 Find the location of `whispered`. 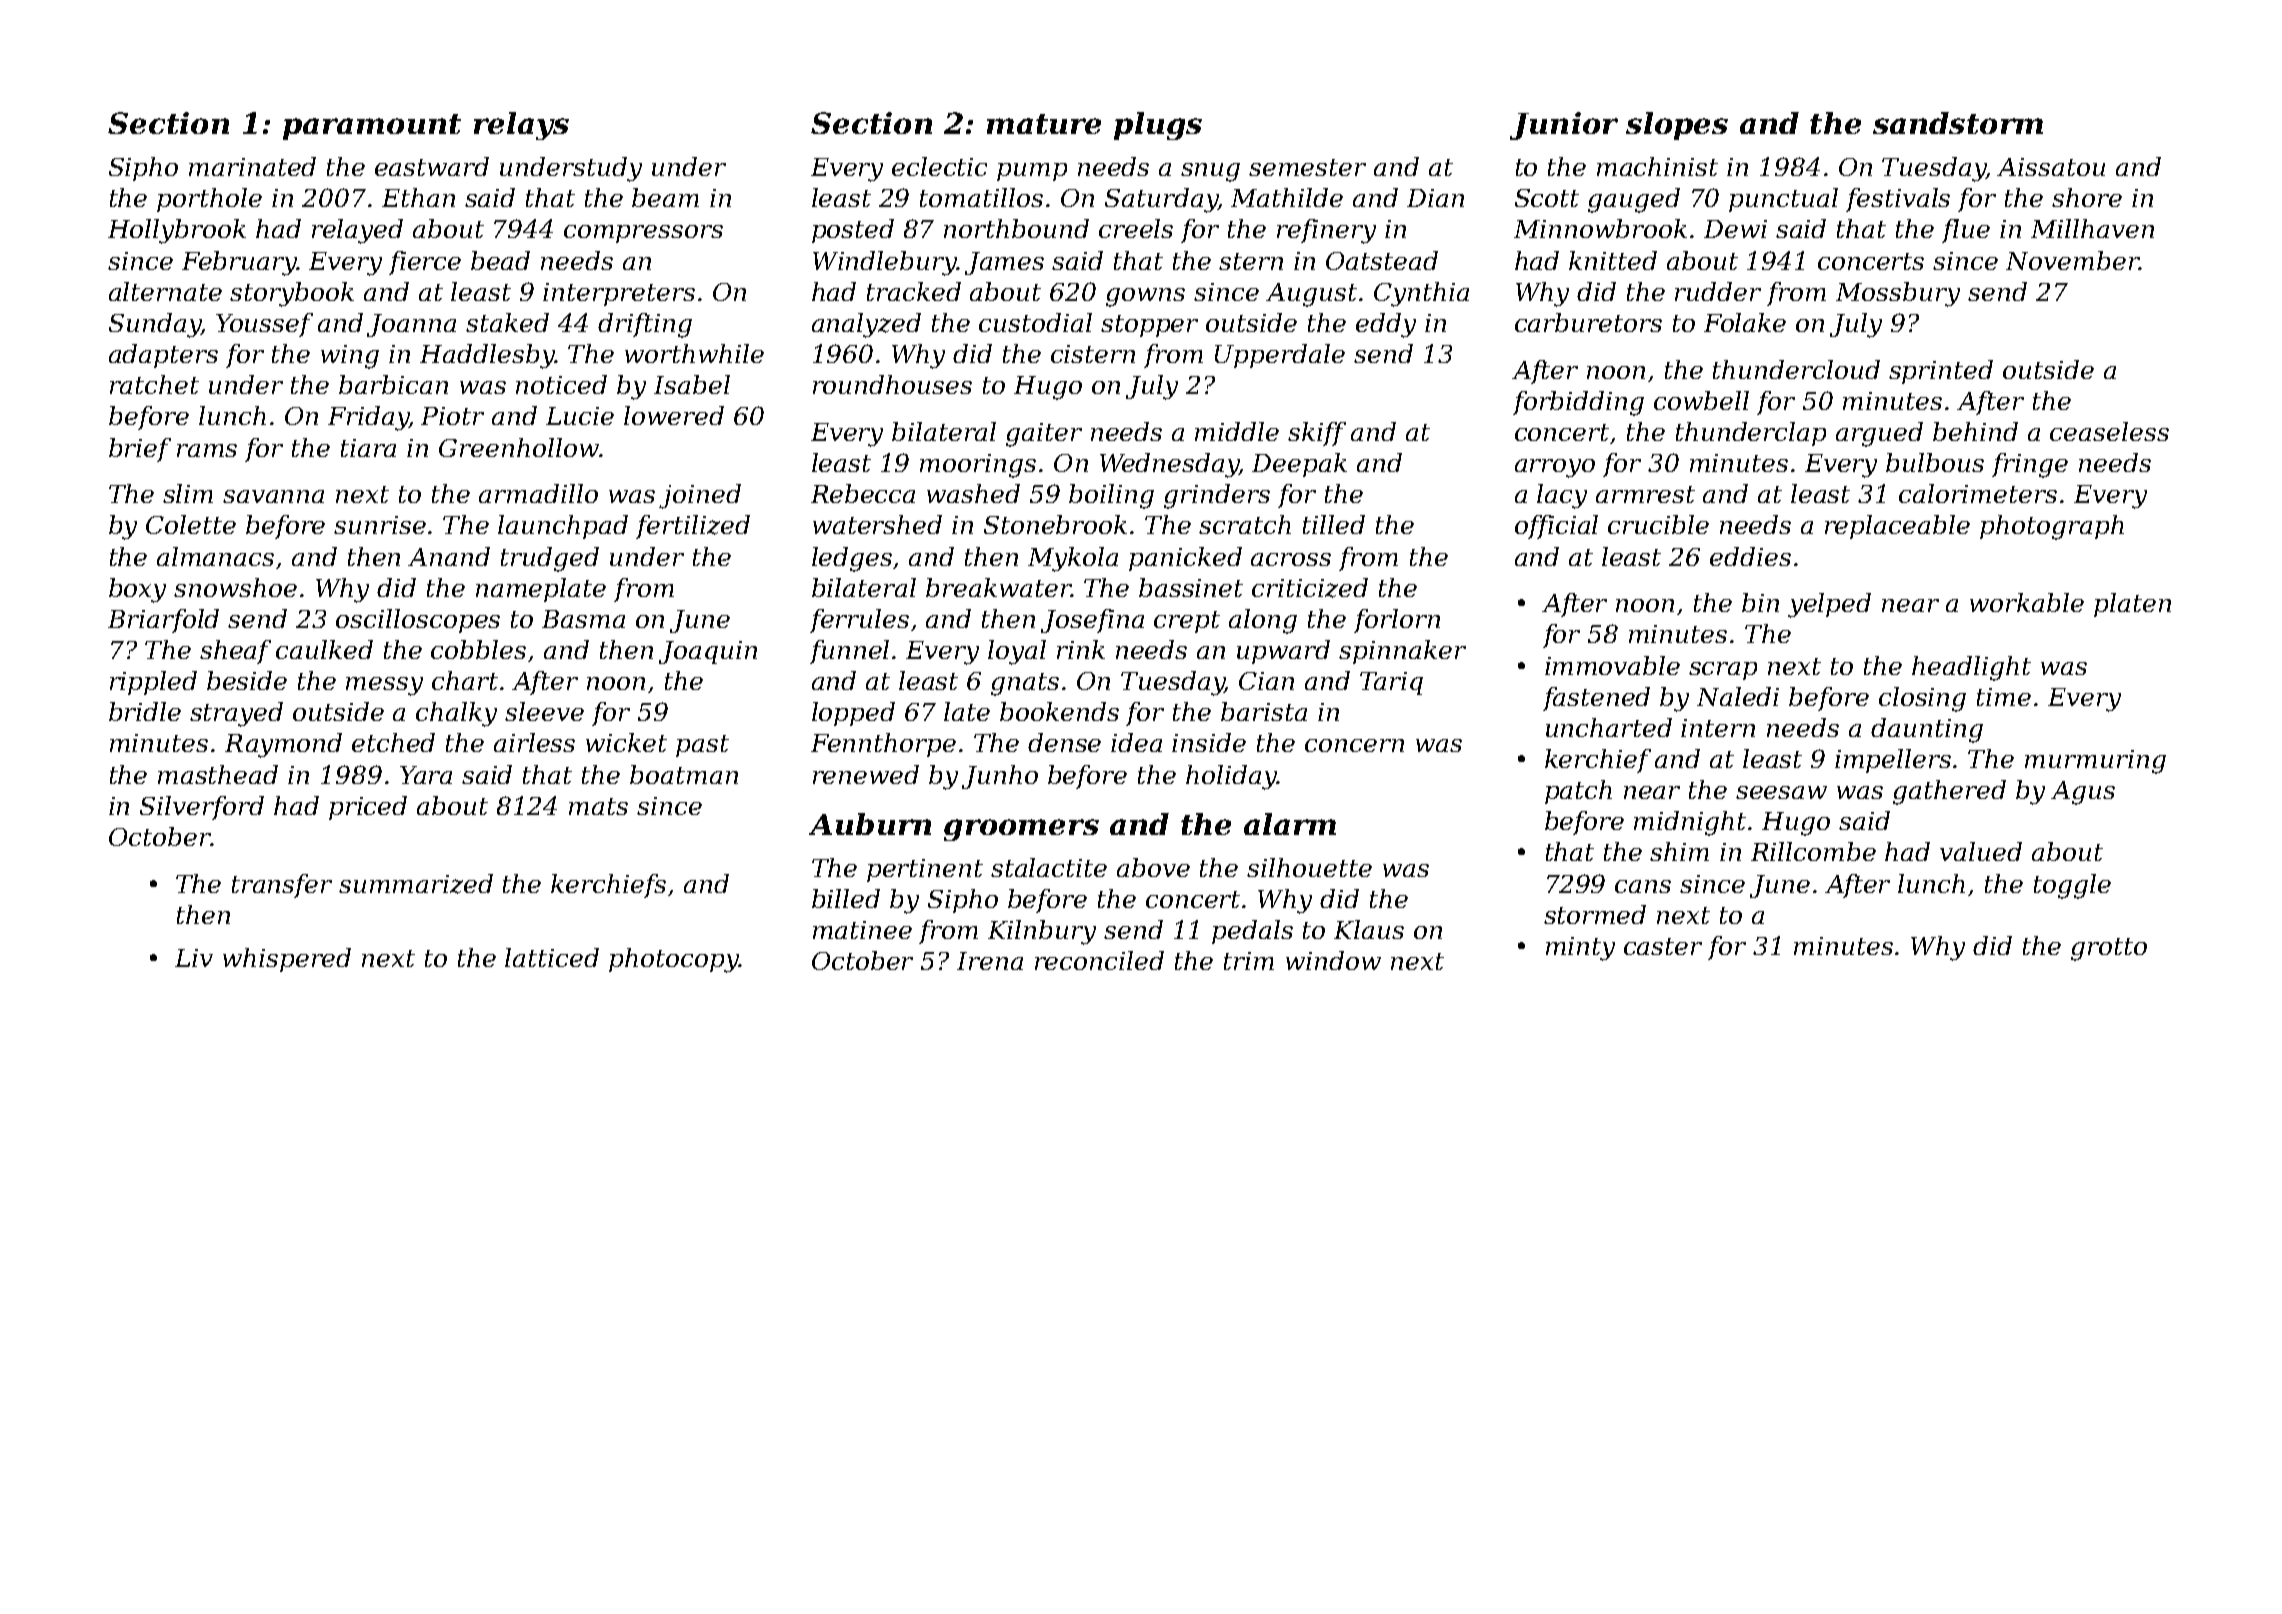

whispered is located at coordinates (287, 960).
